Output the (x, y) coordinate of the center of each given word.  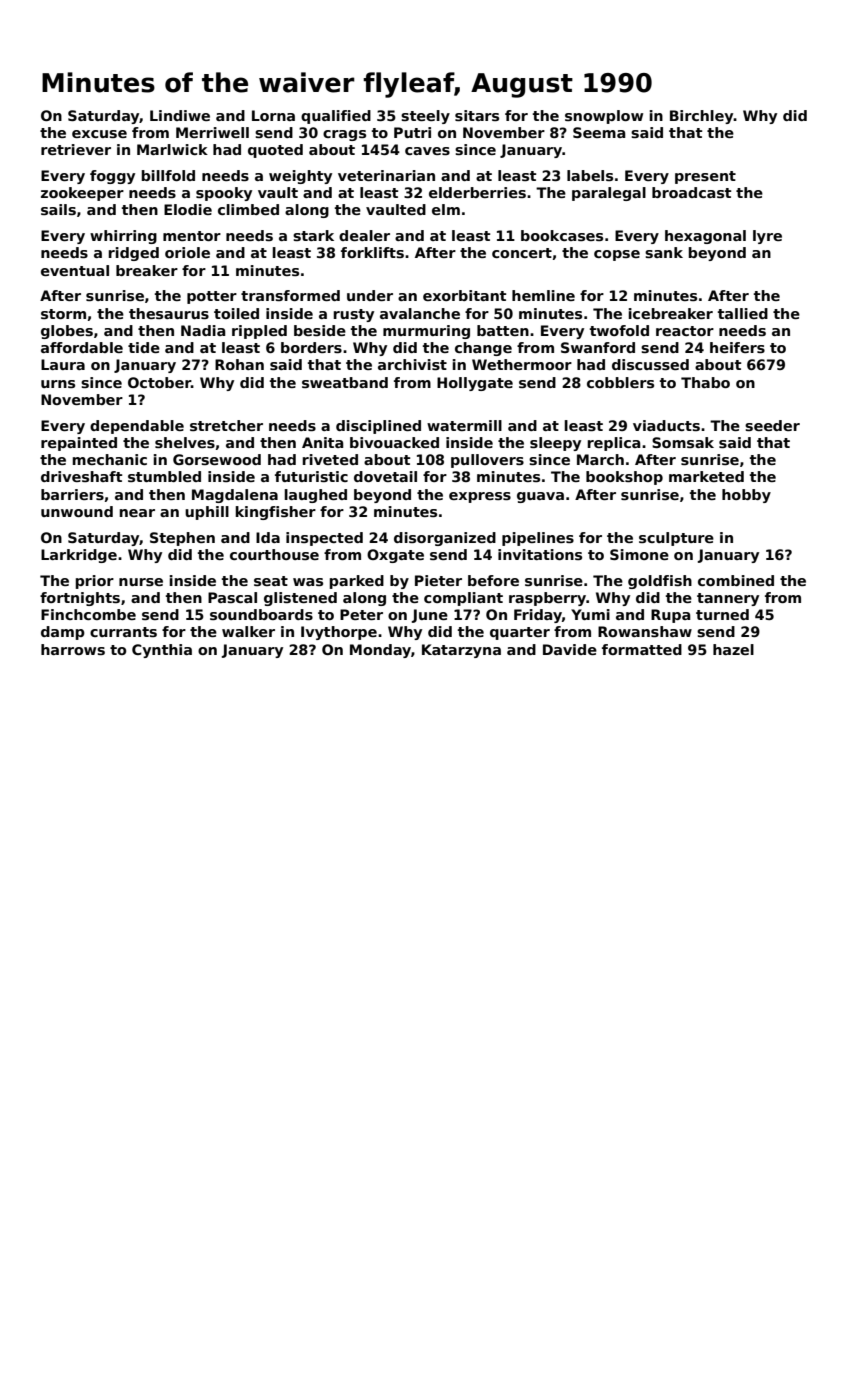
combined (736, 580)
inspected (324, 539)
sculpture (676, 539)
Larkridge (79, 556)
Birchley (702, 117)
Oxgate (395, 556)
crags (344, 135)
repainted (79, 444)
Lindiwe (180, 115)
